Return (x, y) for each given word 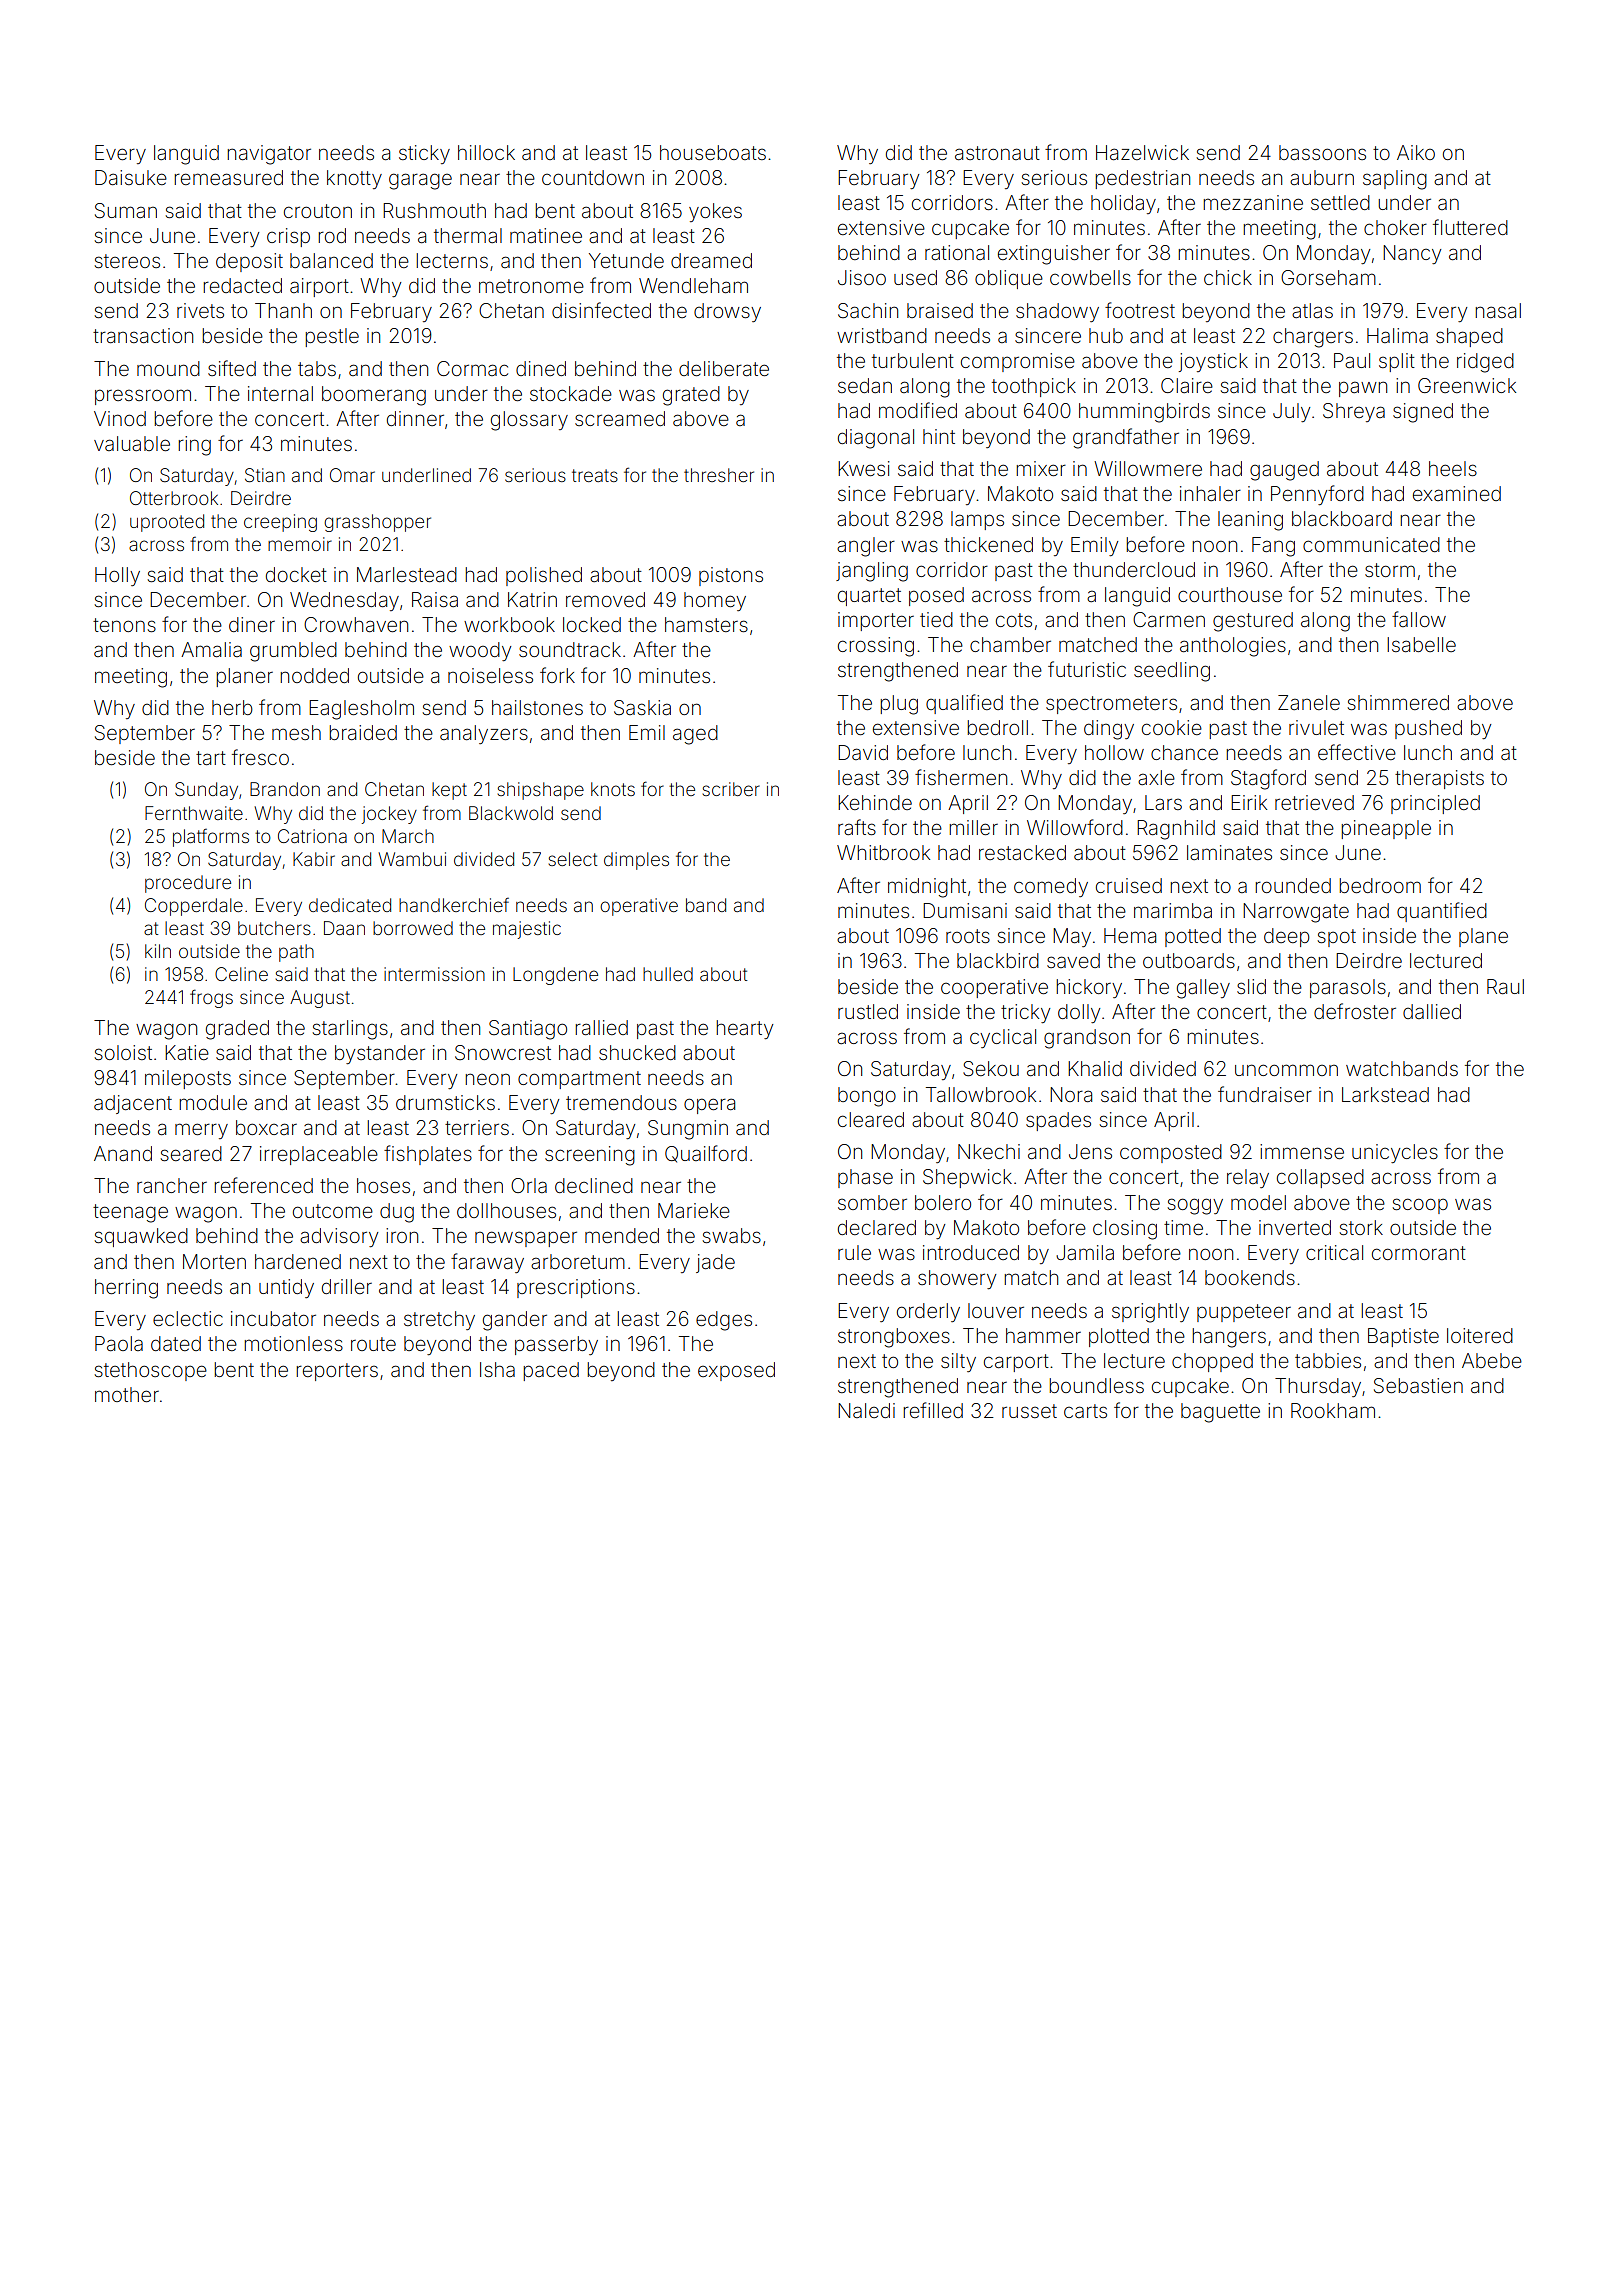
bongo (867, 1097)
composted (1171, 1153)
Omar (352, 475)
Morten (214, 1261)
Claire (1187, 385)
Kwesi (864, 468)
